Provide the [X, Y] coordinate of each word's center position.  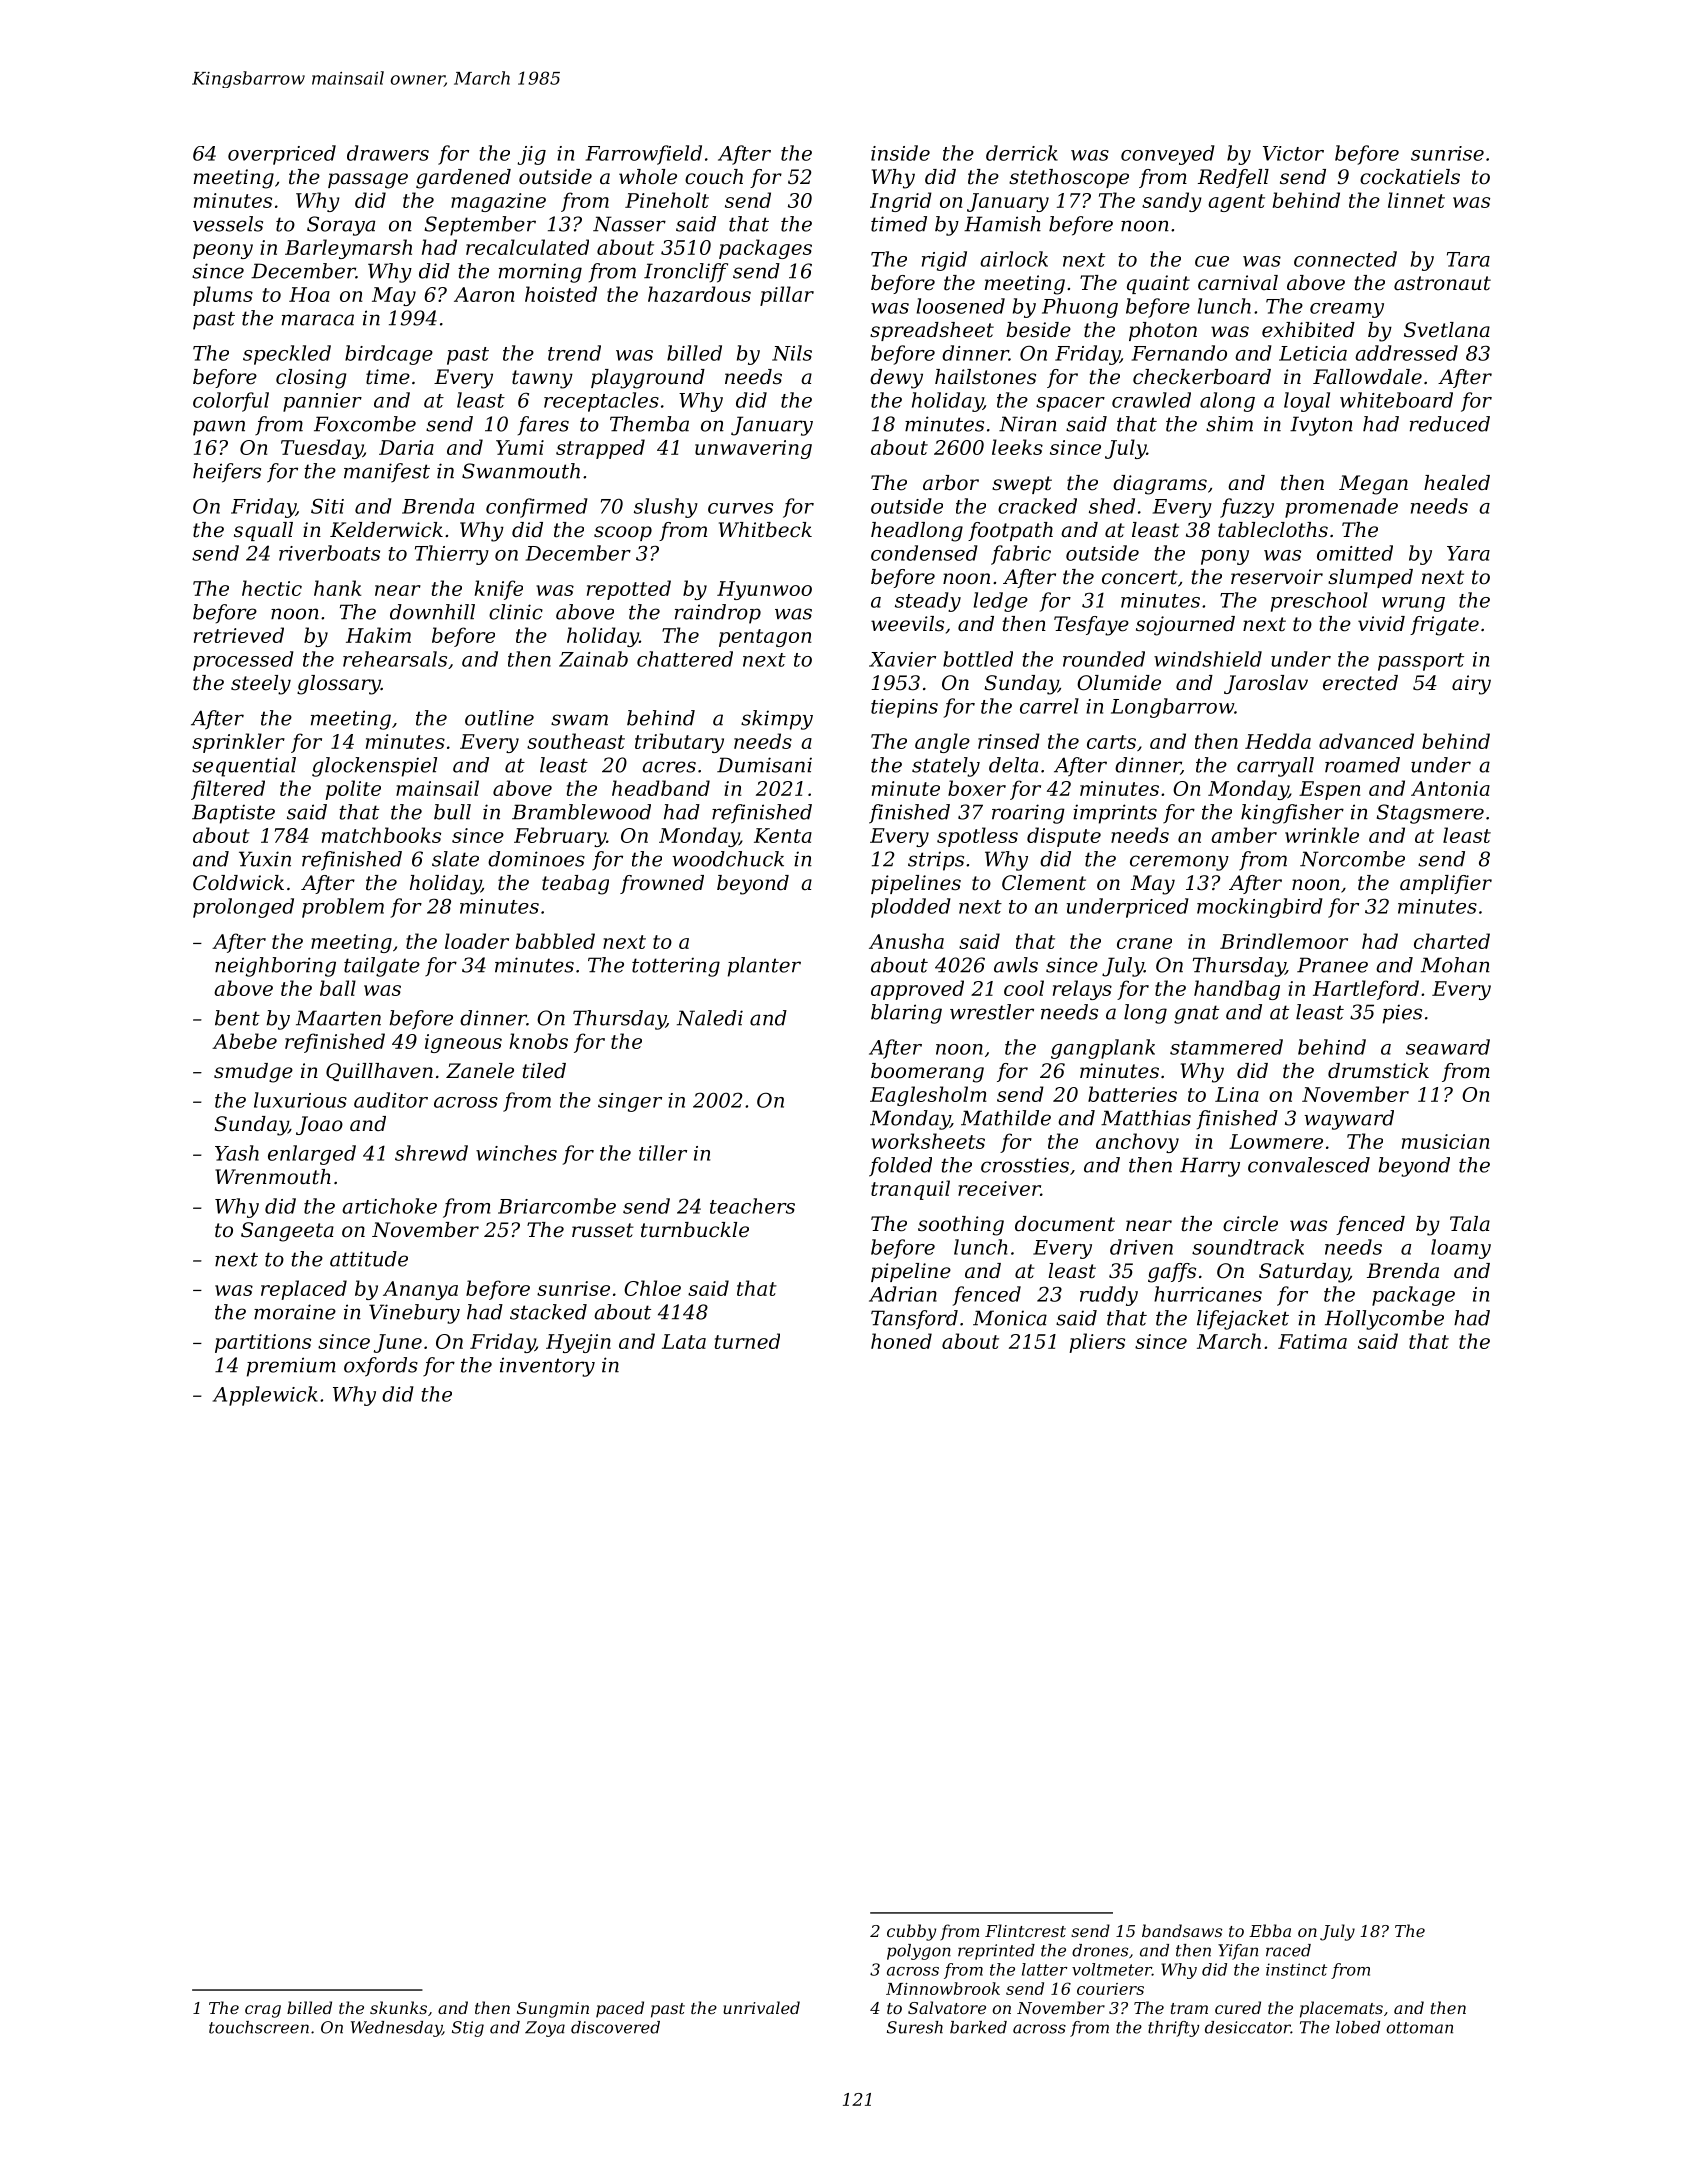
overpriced [282, 155]
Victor [1293, 153]
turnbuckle [695, 1230]
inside [900, 153]
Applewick [265, 1396]
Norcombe [1352, 859]
